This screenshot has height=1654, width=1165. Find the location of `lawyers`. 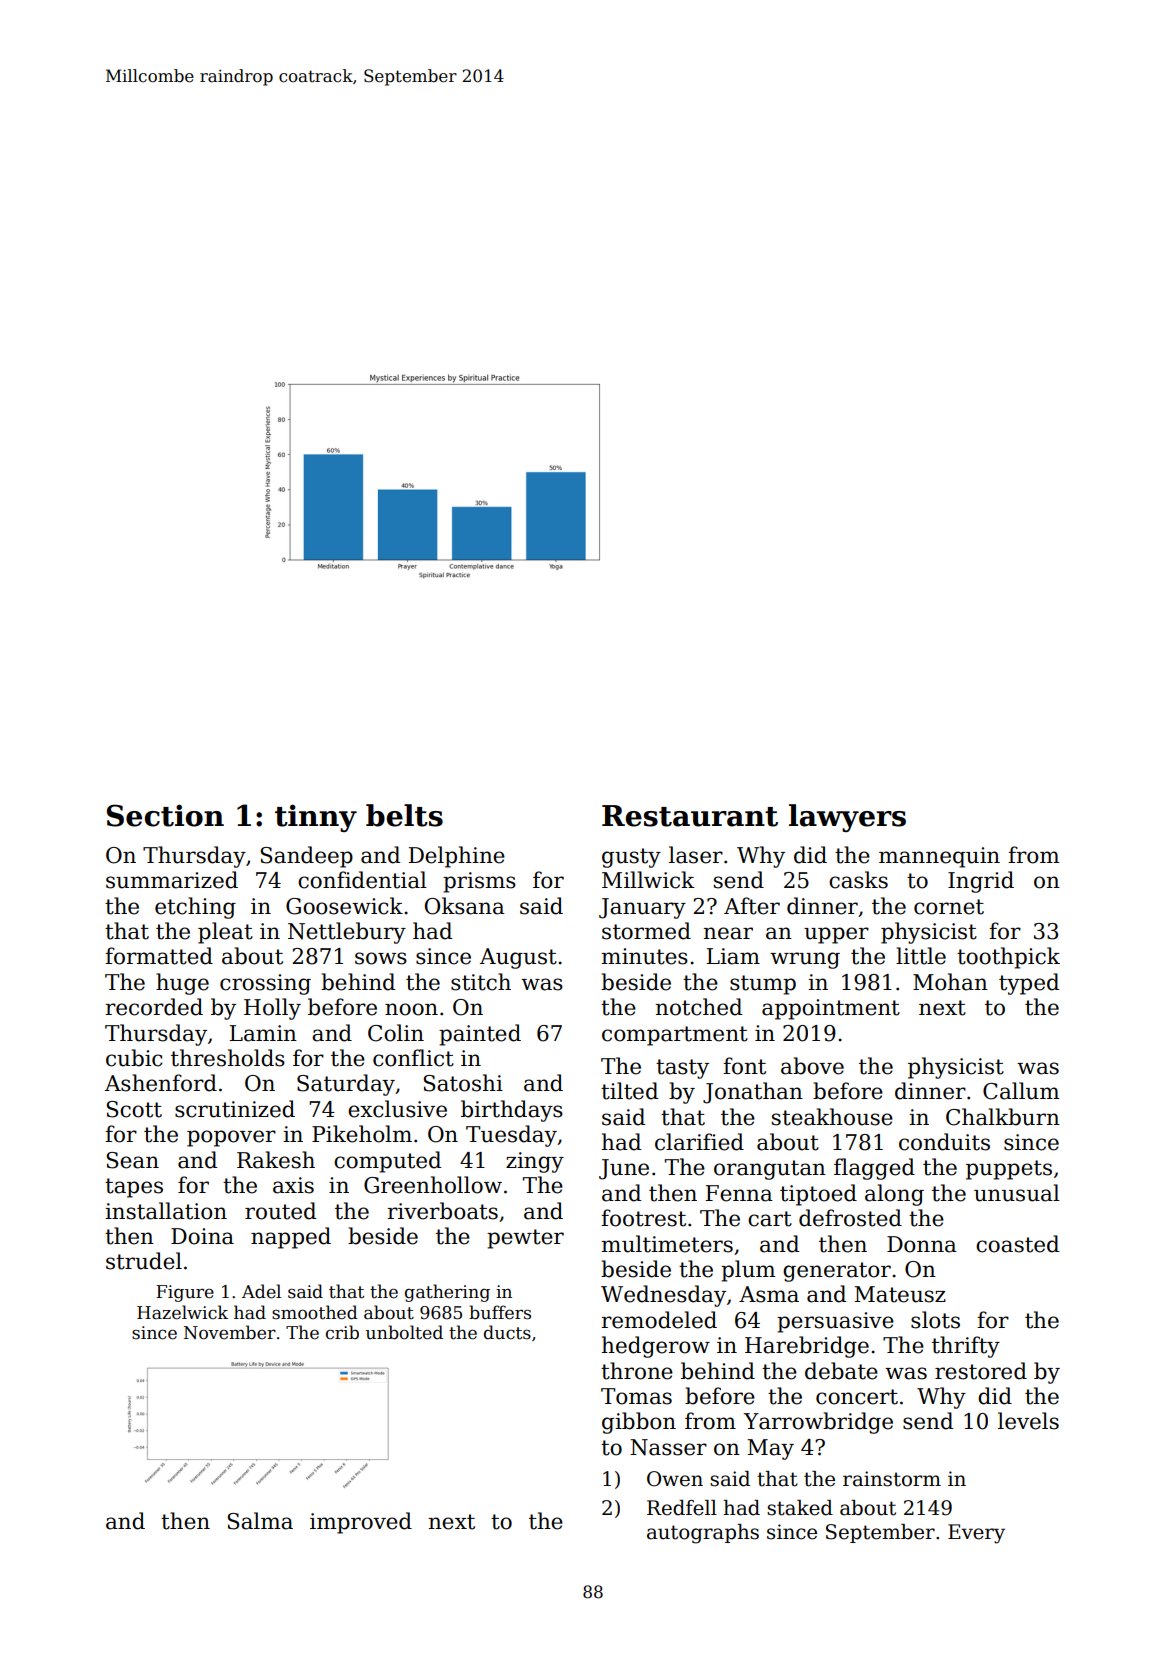

lawyers is located at coordinates (847, 818).
